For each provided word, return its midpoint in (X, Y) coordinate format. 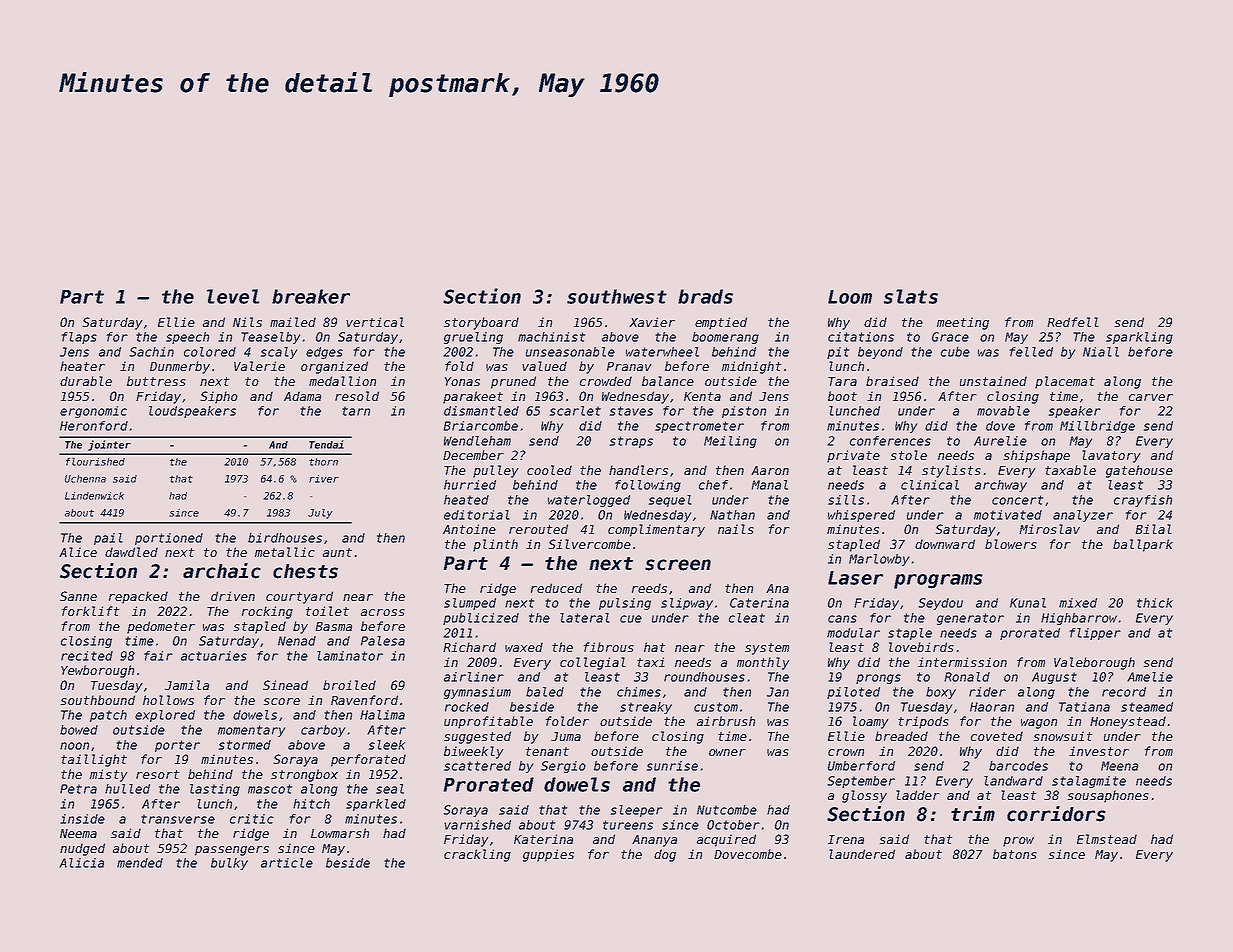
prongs (878, 679)
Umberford (861, 766)
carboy (323, 731)
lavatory (1111, 456)
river (324, 479)
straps (631, 442)
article (287, 863)
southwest (617, 296)
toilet (327, 611)
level (233, 296)
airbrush (726, 721)
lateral (585, 618)
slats (911, 296)
